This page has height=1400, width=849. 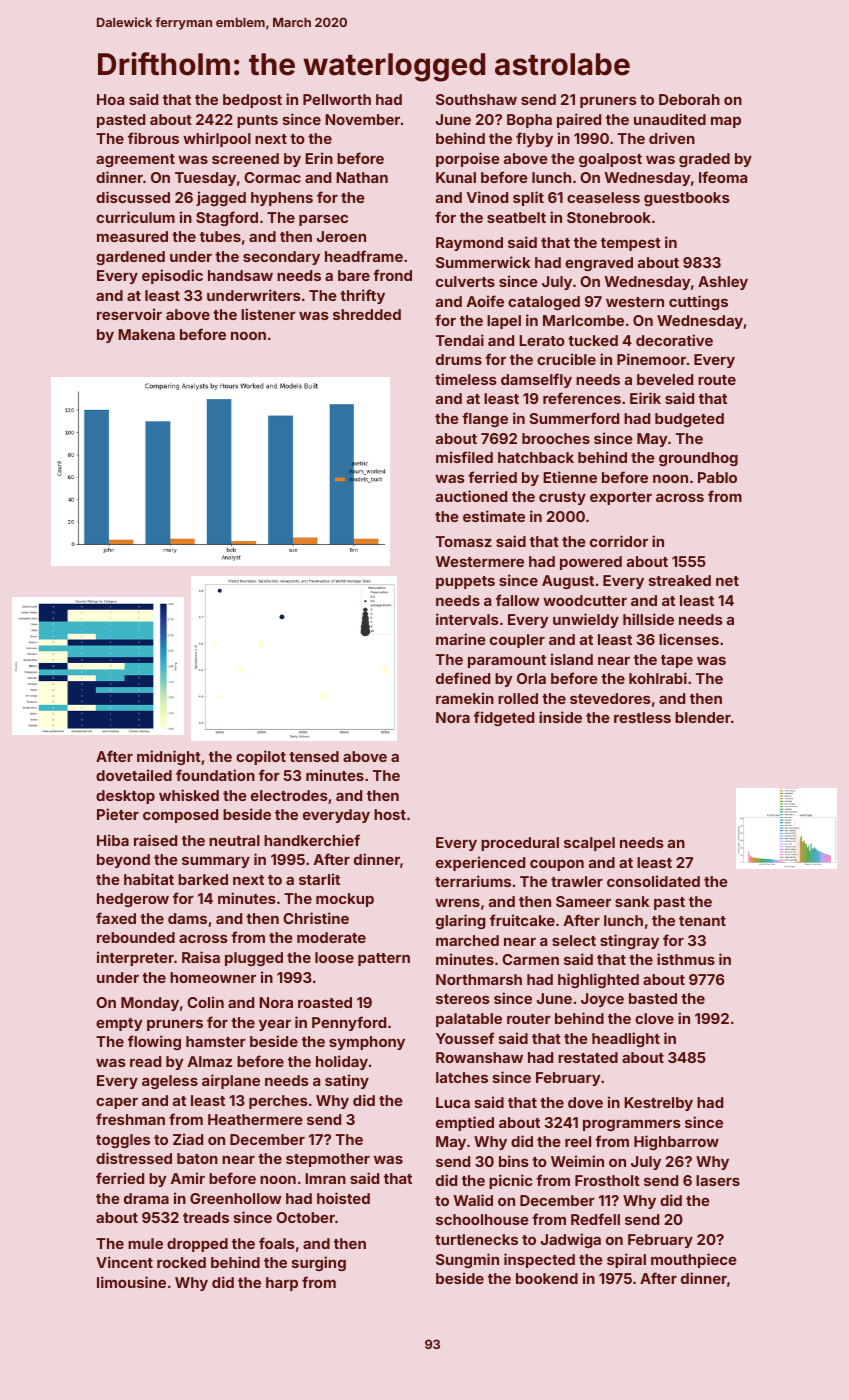 What do you see at coordinates (687, 199) in the page?
I see `guestbooks` at bounding box center [687, 199].
